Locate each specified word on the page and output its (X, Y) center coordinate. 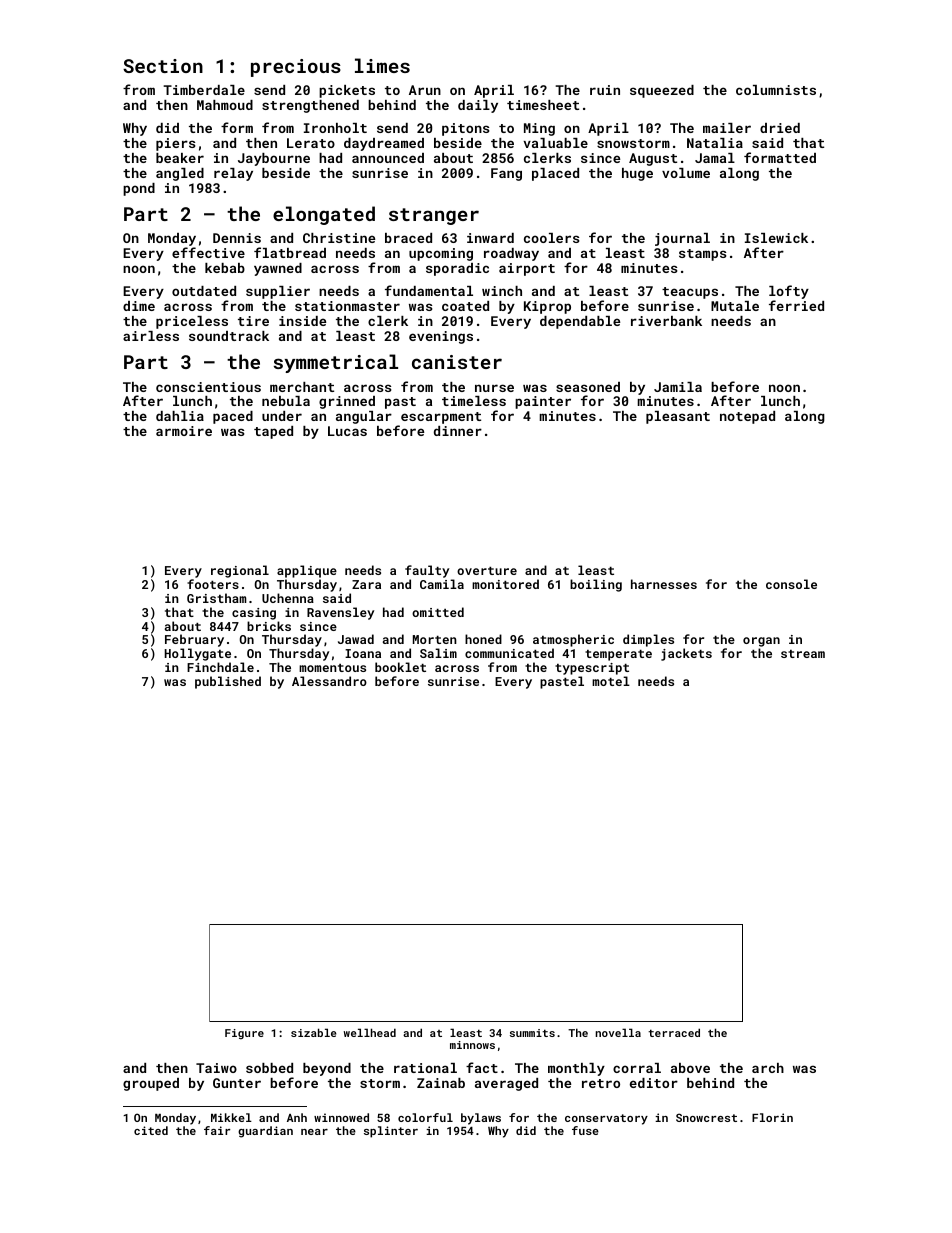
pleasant (678, 417)
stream (803, 654)
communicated (509, 653)
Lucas (347, 431)
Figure (244, 1034)
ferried (796, 305)
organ (761, 642)
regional (240, 571)
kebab (225, 268)
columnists (776, 90)
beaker (180, 158)
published (228, 682)
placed (555, 174)
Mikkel (231, 1117)
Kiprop (547, 307)
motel (611, 681)
